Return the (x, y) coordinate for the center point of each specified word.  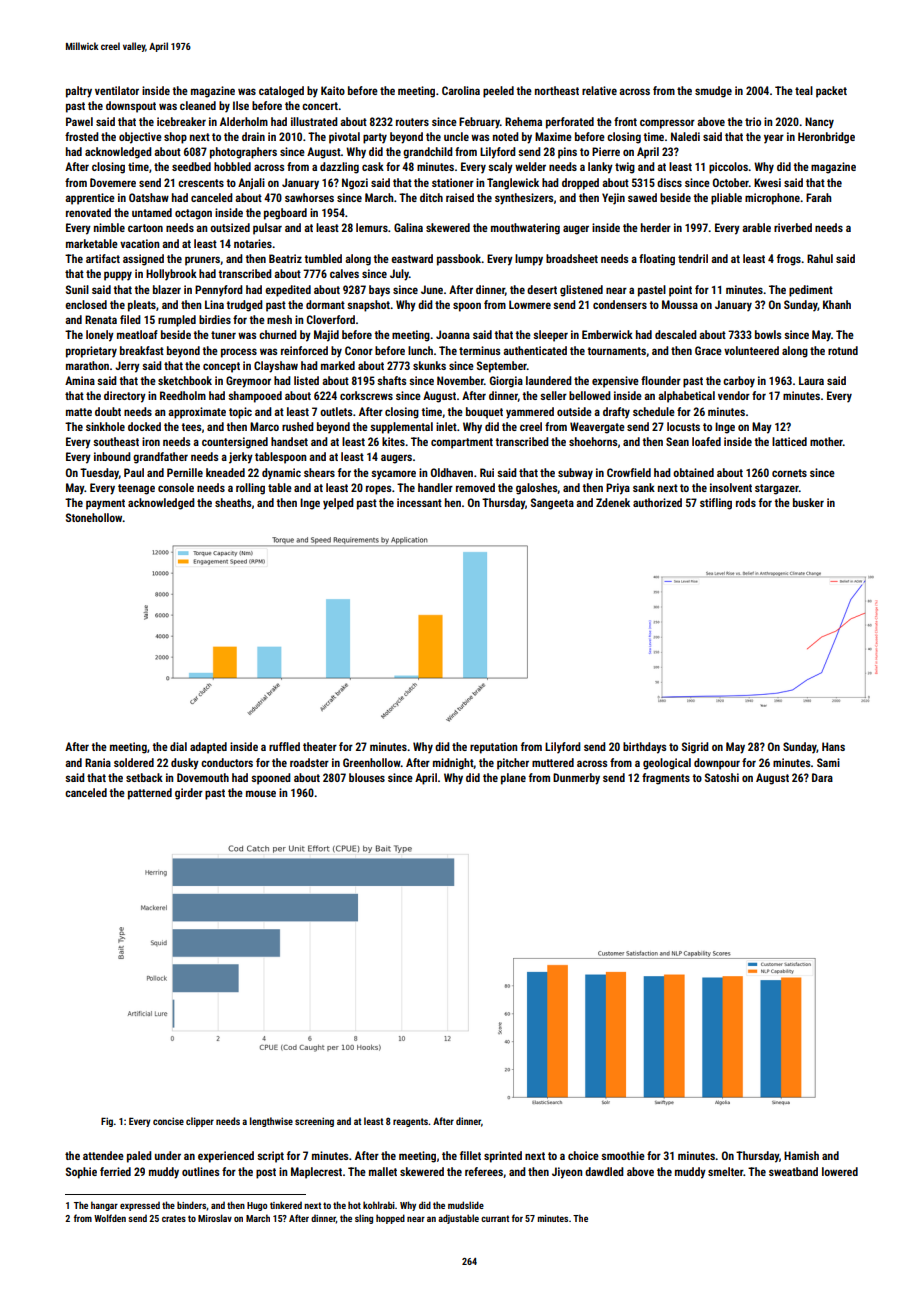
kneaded (225, 472)
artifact (103, 258)
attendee (103, 1155)
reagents (410, 1122)
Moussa (680, 304)
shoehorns (593, 441)
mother (826, 441)
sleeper (550, 336)
